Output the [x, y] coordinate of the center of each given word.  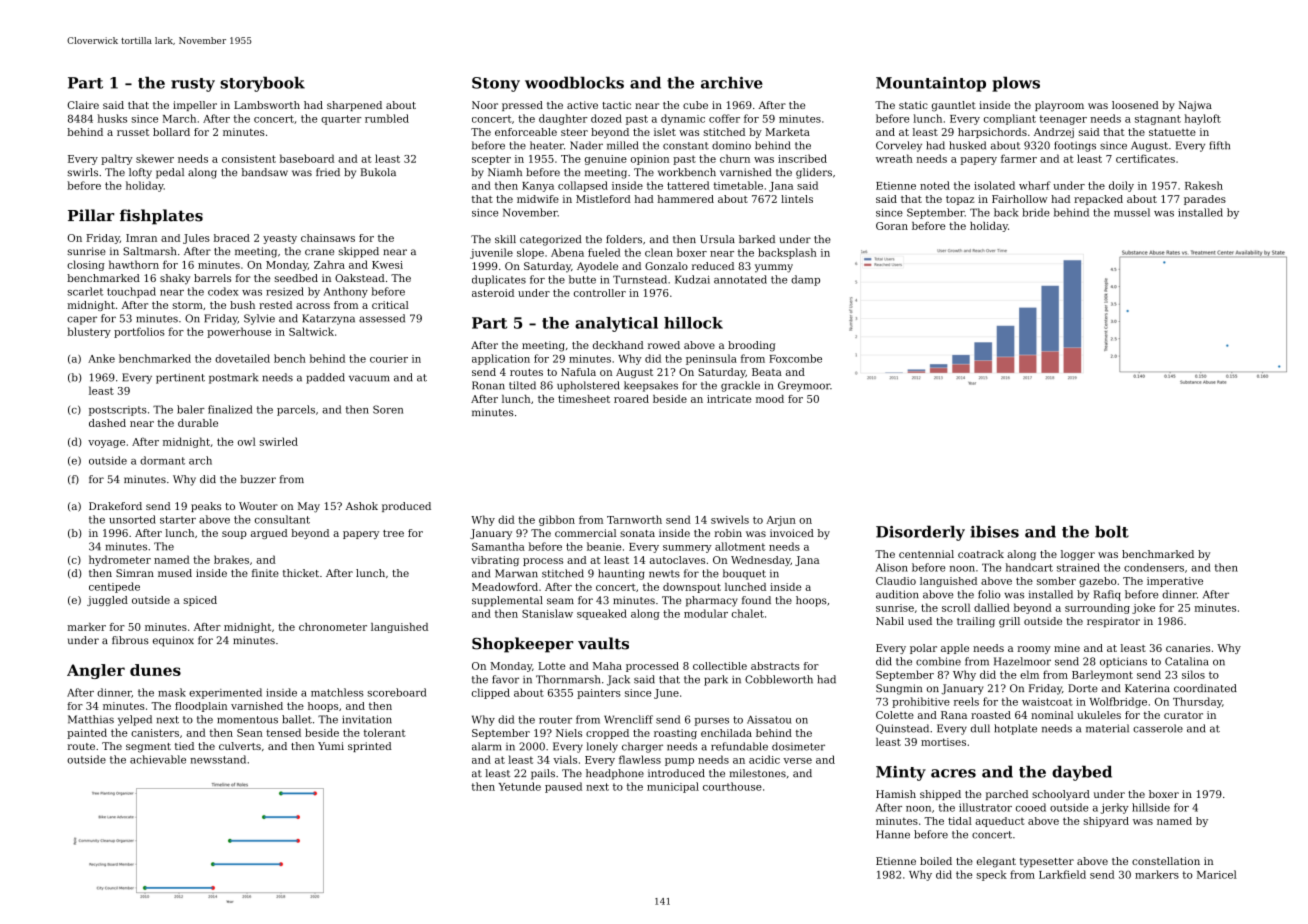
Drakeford [115, 506]
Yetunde [519, 786]
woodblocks [574, 82]
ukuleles [1099, 715]
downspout [692, 588]
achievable [158, 759]
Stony [496, 84]
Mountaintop [931, 84]
